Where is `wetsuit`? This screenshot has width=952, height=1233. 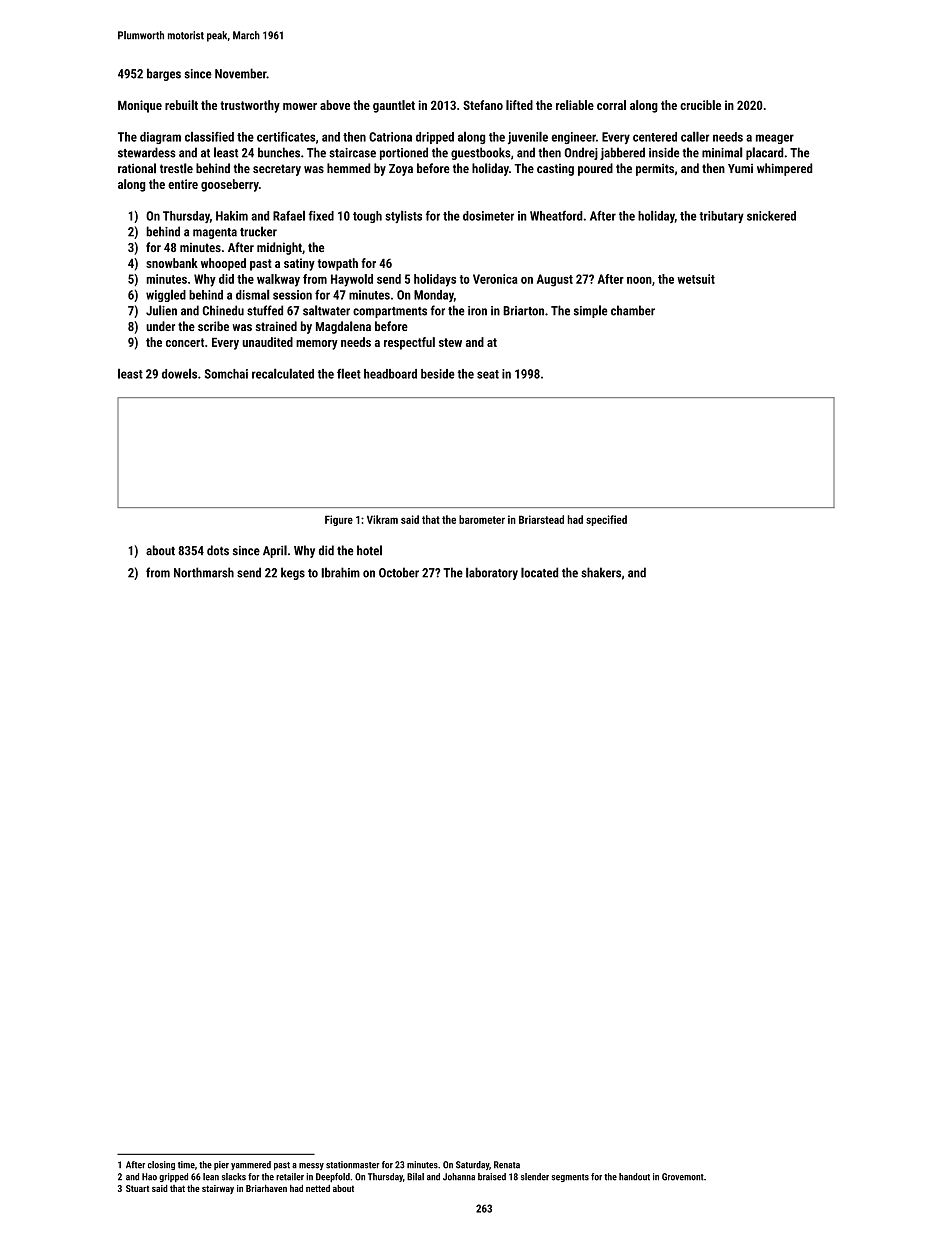
wetsuit is located at coordinates (696, 279).
